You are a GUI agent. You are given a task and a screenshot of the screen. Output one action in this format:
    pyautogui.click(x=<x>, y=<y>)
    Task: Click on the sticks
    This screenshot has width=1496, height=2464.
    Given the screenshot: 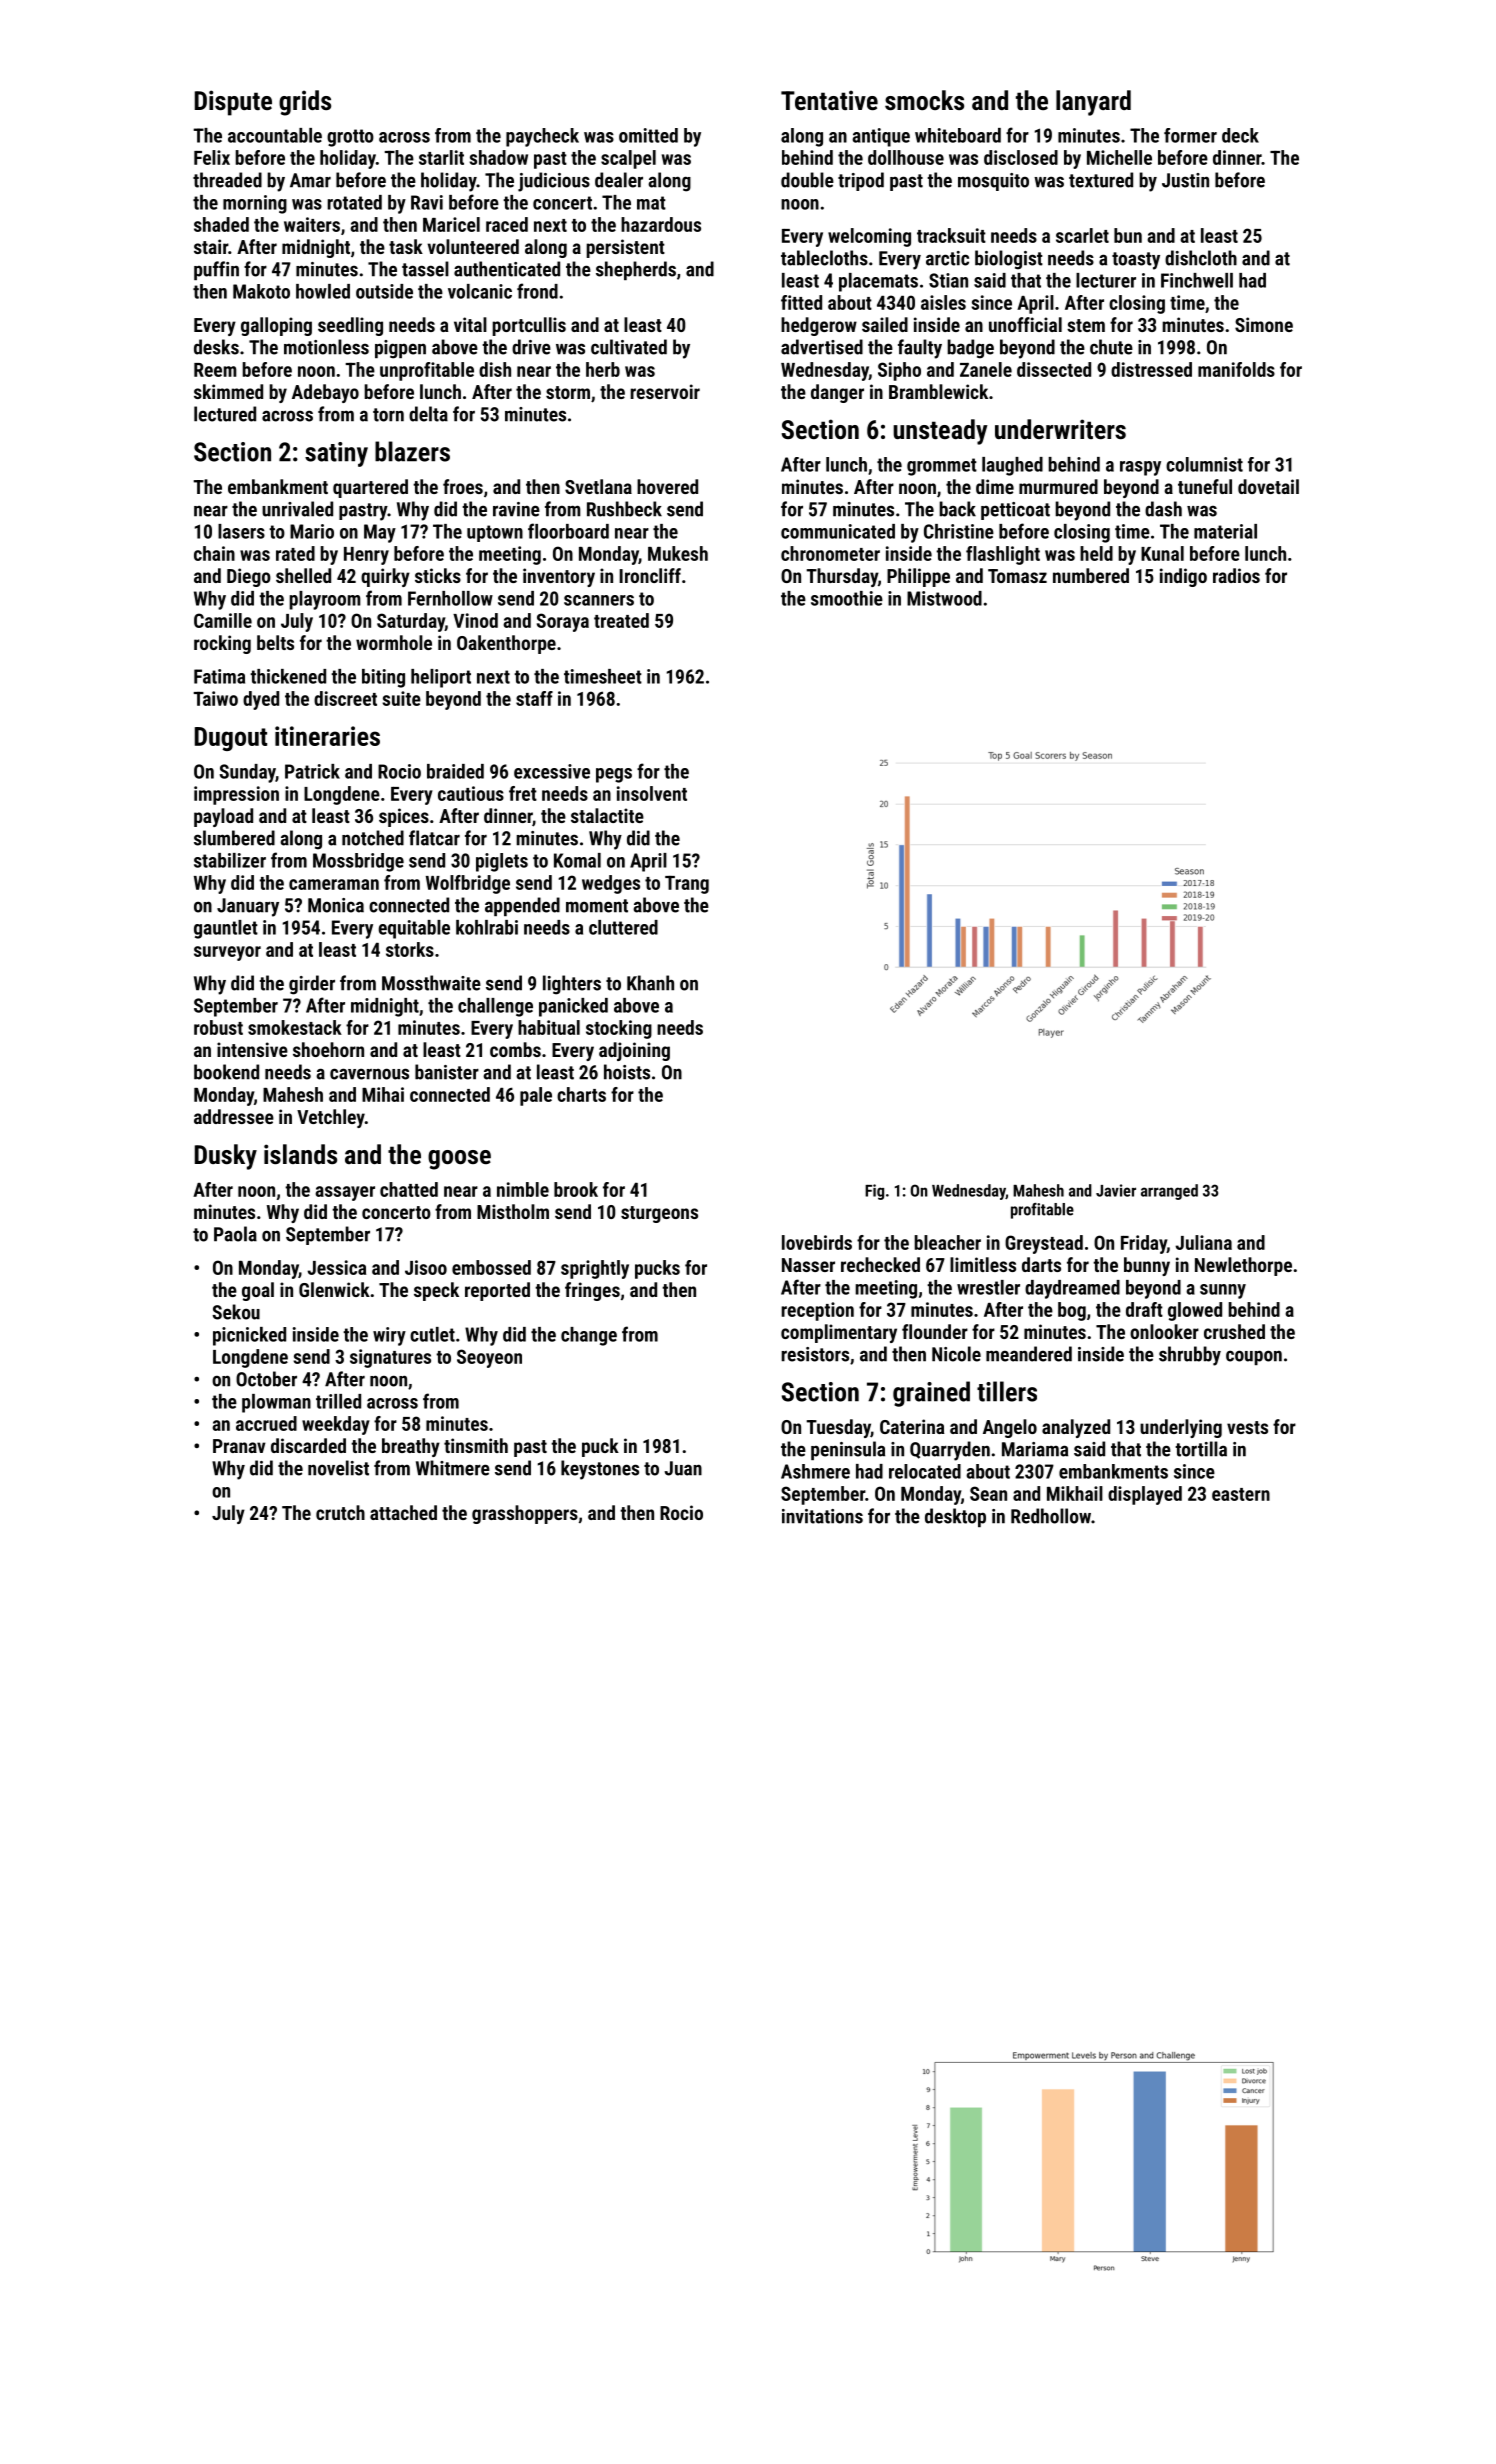 What is the action you would take?
    pyautogui.click(x=438, y=575)
